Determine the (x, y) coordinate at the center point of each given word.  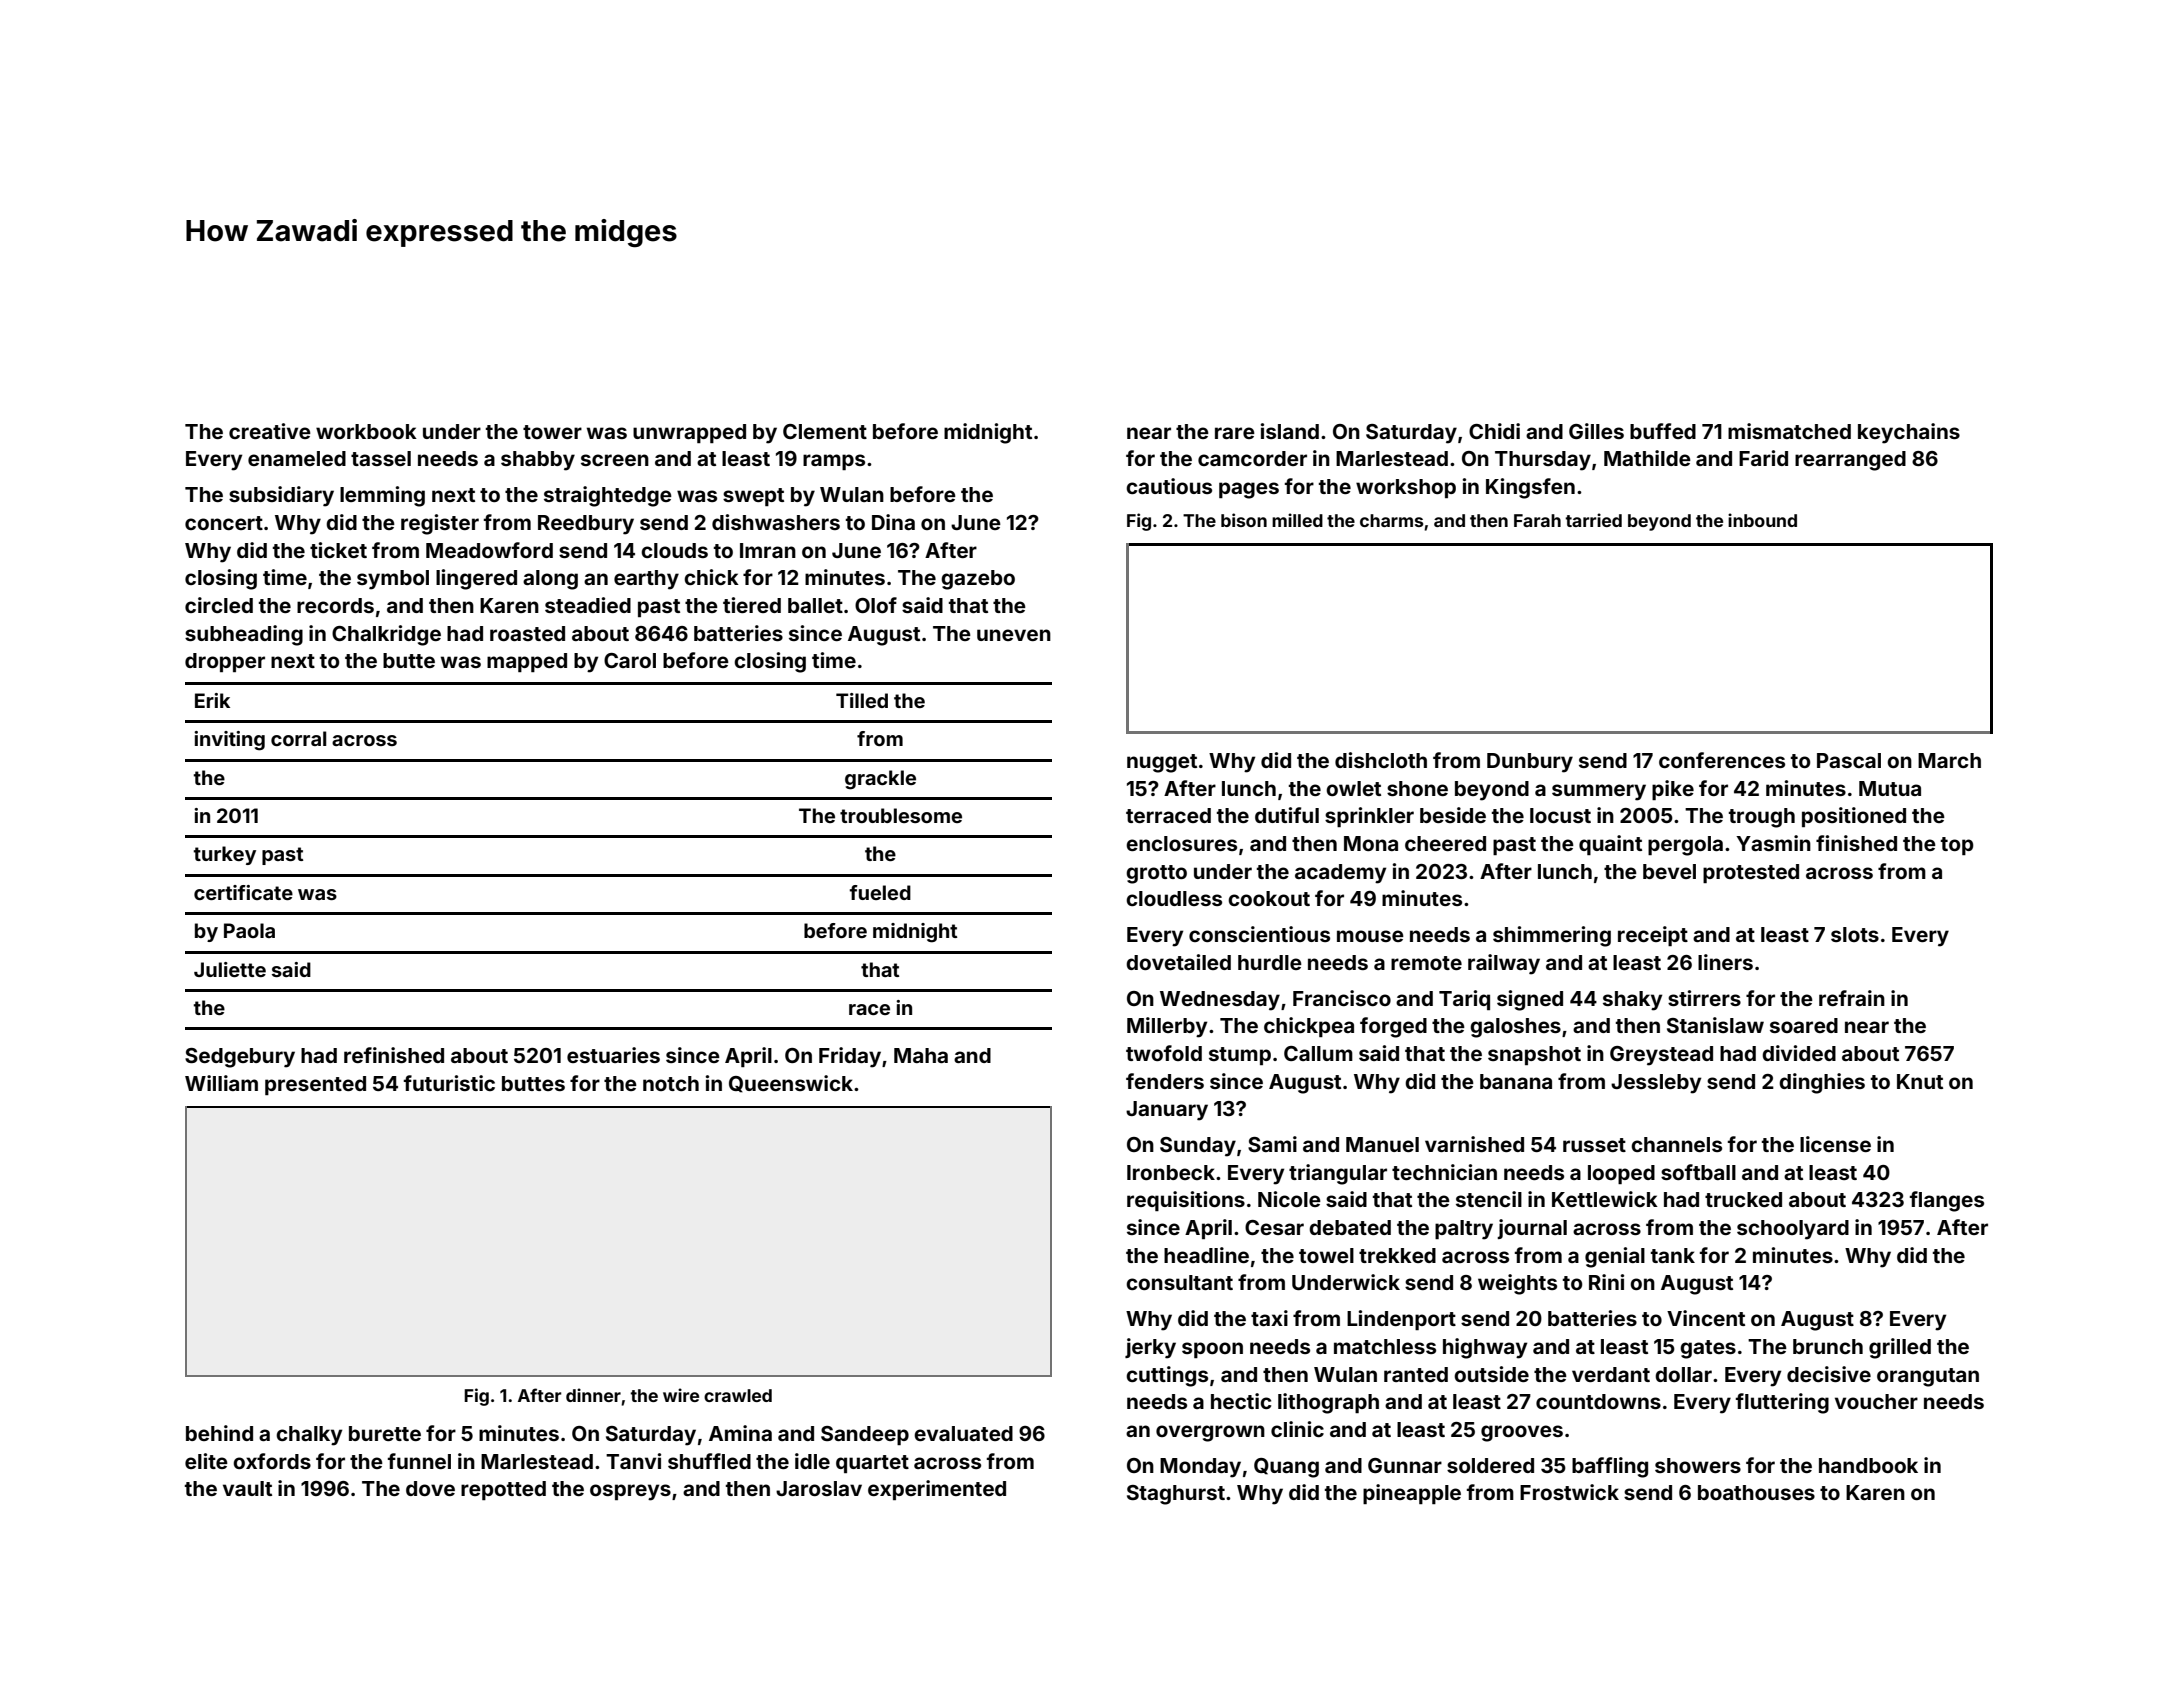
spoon (1212, 1350)
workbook (366, 431)
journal (1532, 1229)
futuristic (449, 1083)
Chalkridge (386, 635)
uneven (1014, 635)
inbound (1762, 520)
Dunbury (1530, 763)
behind (219, 1433)
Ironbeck (1171, 1172)
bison (1244, 520)
